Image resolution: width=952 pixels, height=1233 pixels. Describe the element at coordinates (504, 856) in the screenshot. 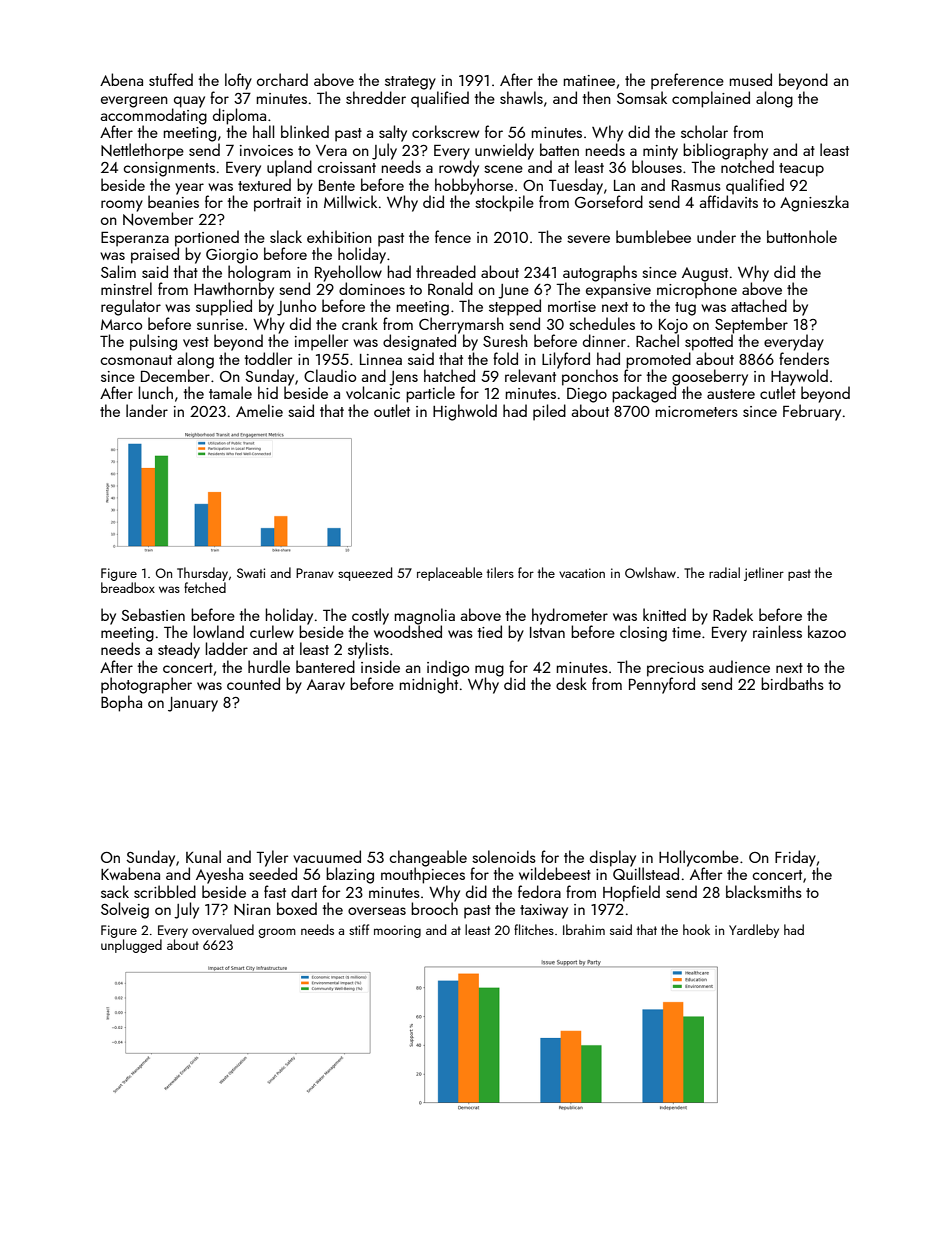

I see `solenoids` at that location.
